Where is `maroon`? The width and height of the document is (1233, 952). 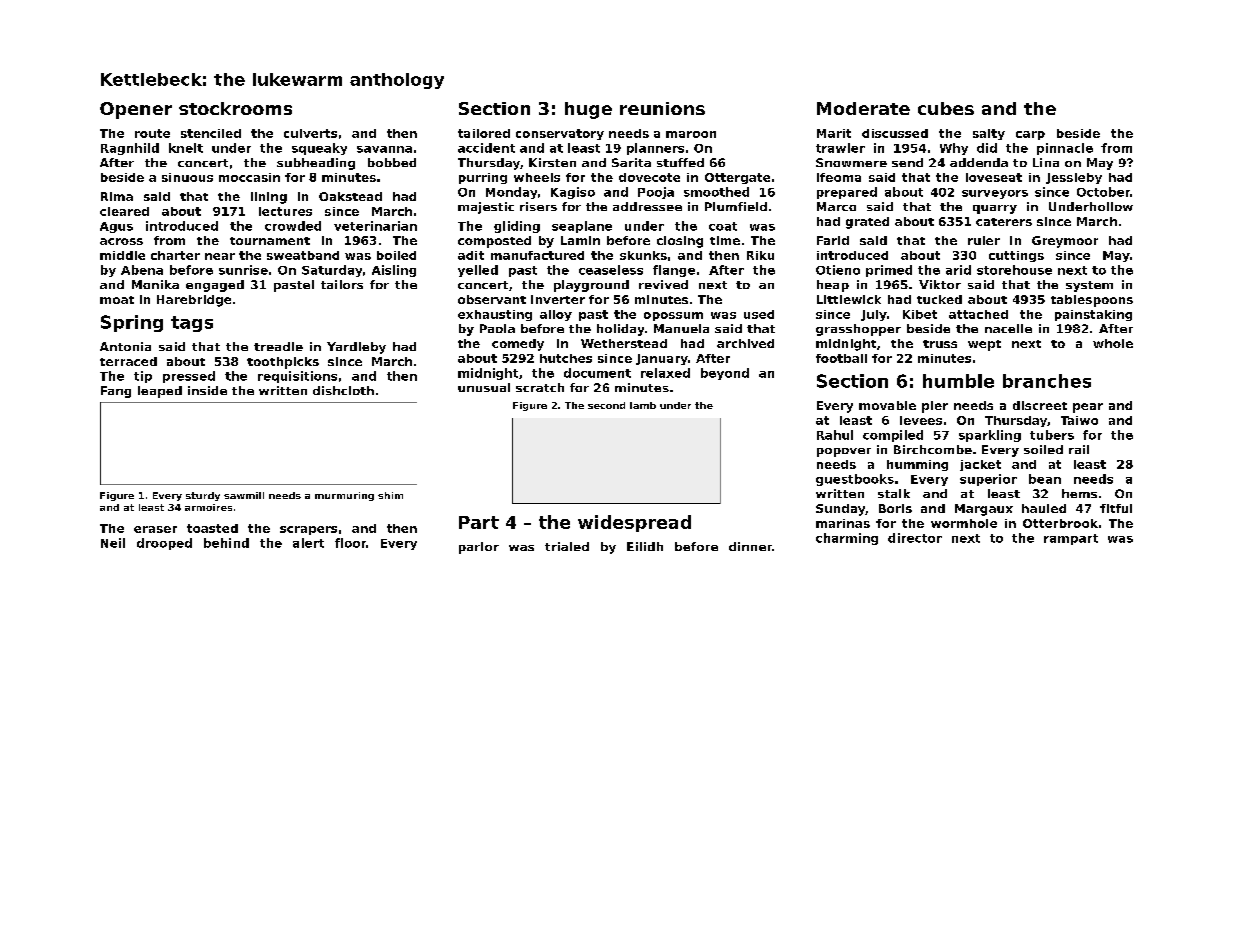
maroon is located at coordinates (691, 134).
